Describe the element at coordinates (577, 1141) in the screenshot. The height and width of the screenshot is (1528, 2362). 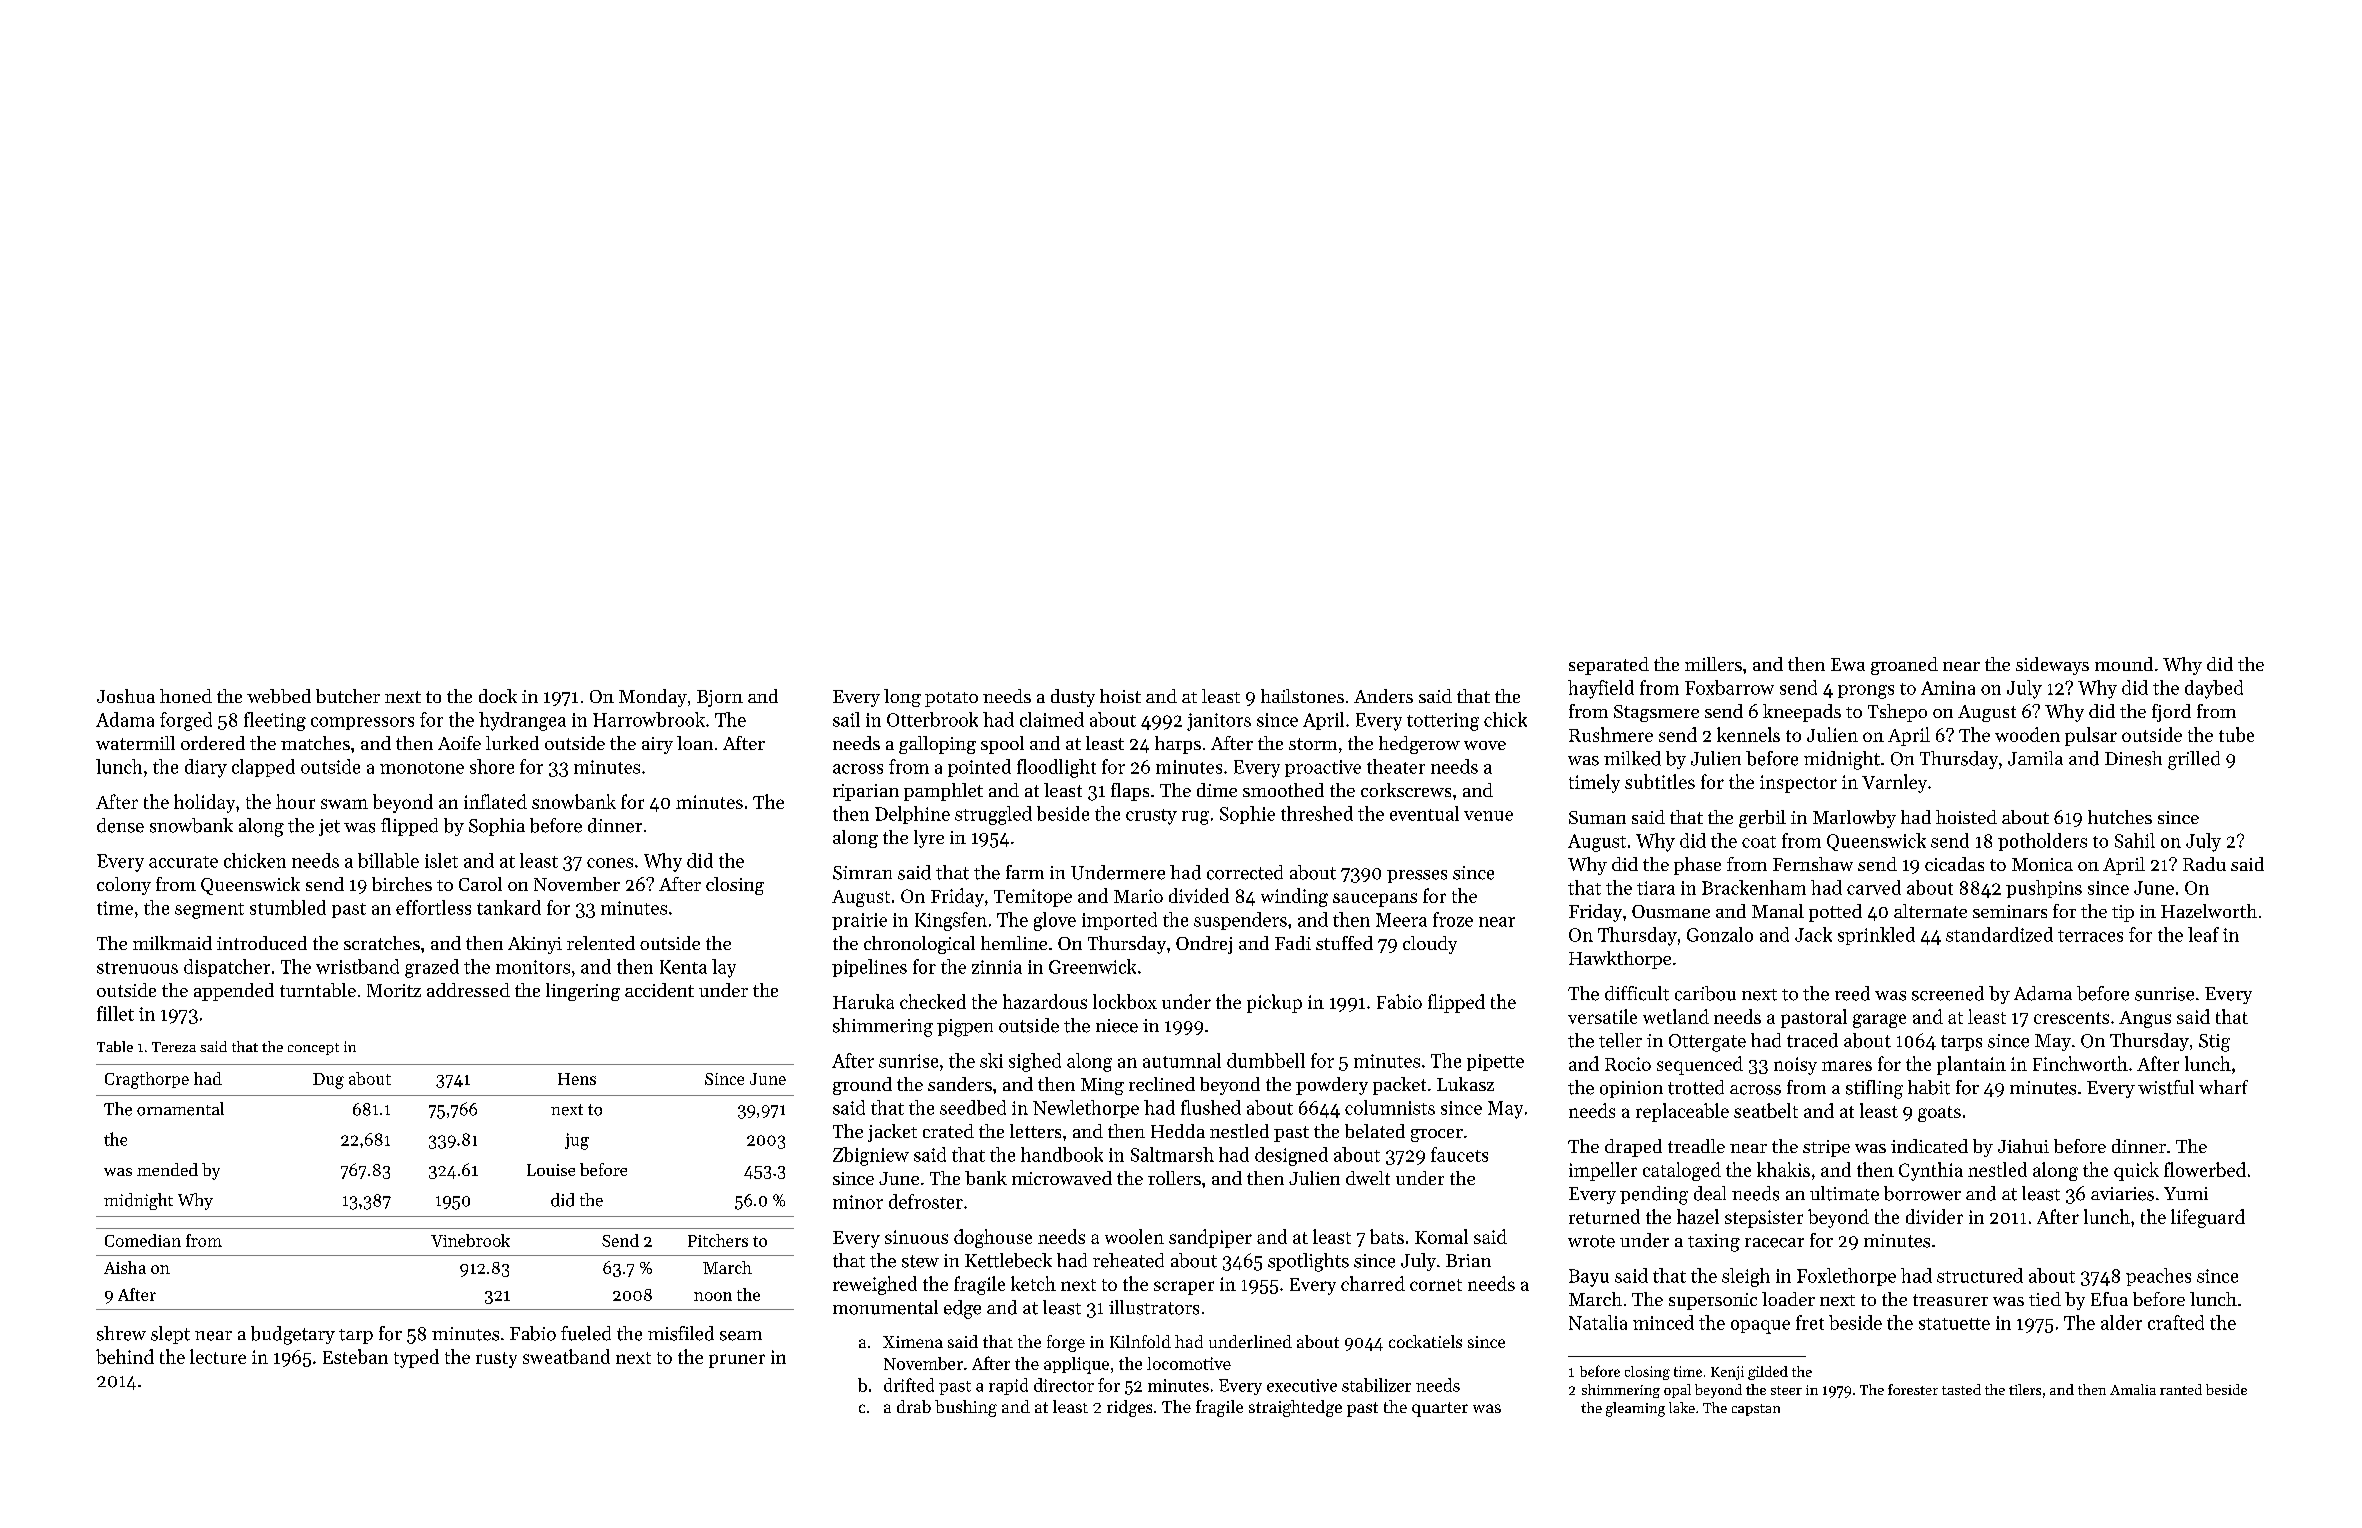
I see `jug` at that location.
